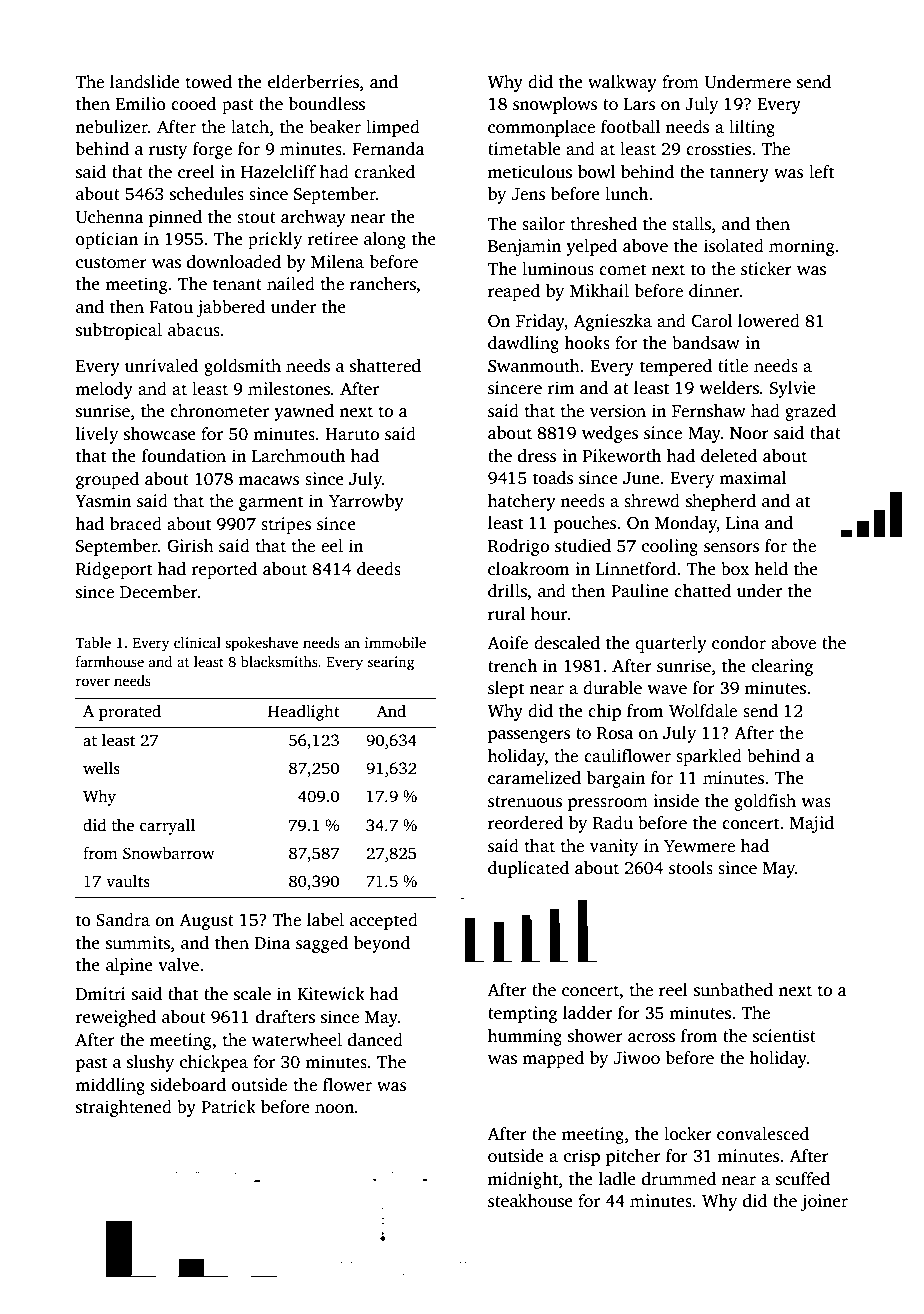 The image size is (924, 1314). What do you see at coordinates (169, 853) in the page?
I see `Snowbarrow` at bounding box center [169, 853].
